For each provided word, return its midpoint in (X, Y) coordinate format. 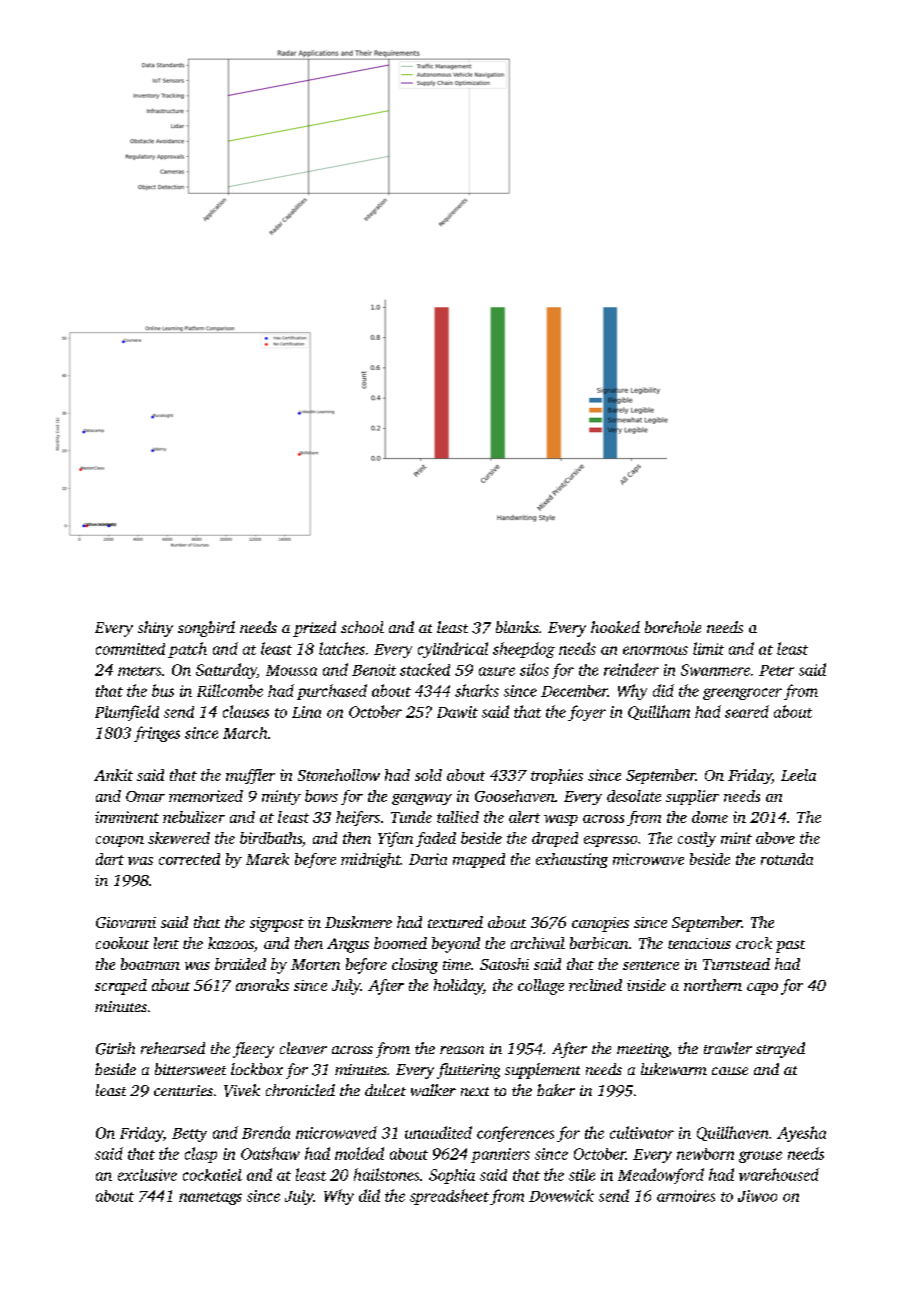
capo (762, 989)
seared (747, 711)
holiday (458, 987)
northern (713, 985)
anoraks (262, 985)
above (775, 838)
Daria (428, 859)
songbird (206, 629)
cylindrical (453, 650)
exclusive (147, 1175)
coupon (120, 841)
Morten (315, 964)
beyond (456, 945)
